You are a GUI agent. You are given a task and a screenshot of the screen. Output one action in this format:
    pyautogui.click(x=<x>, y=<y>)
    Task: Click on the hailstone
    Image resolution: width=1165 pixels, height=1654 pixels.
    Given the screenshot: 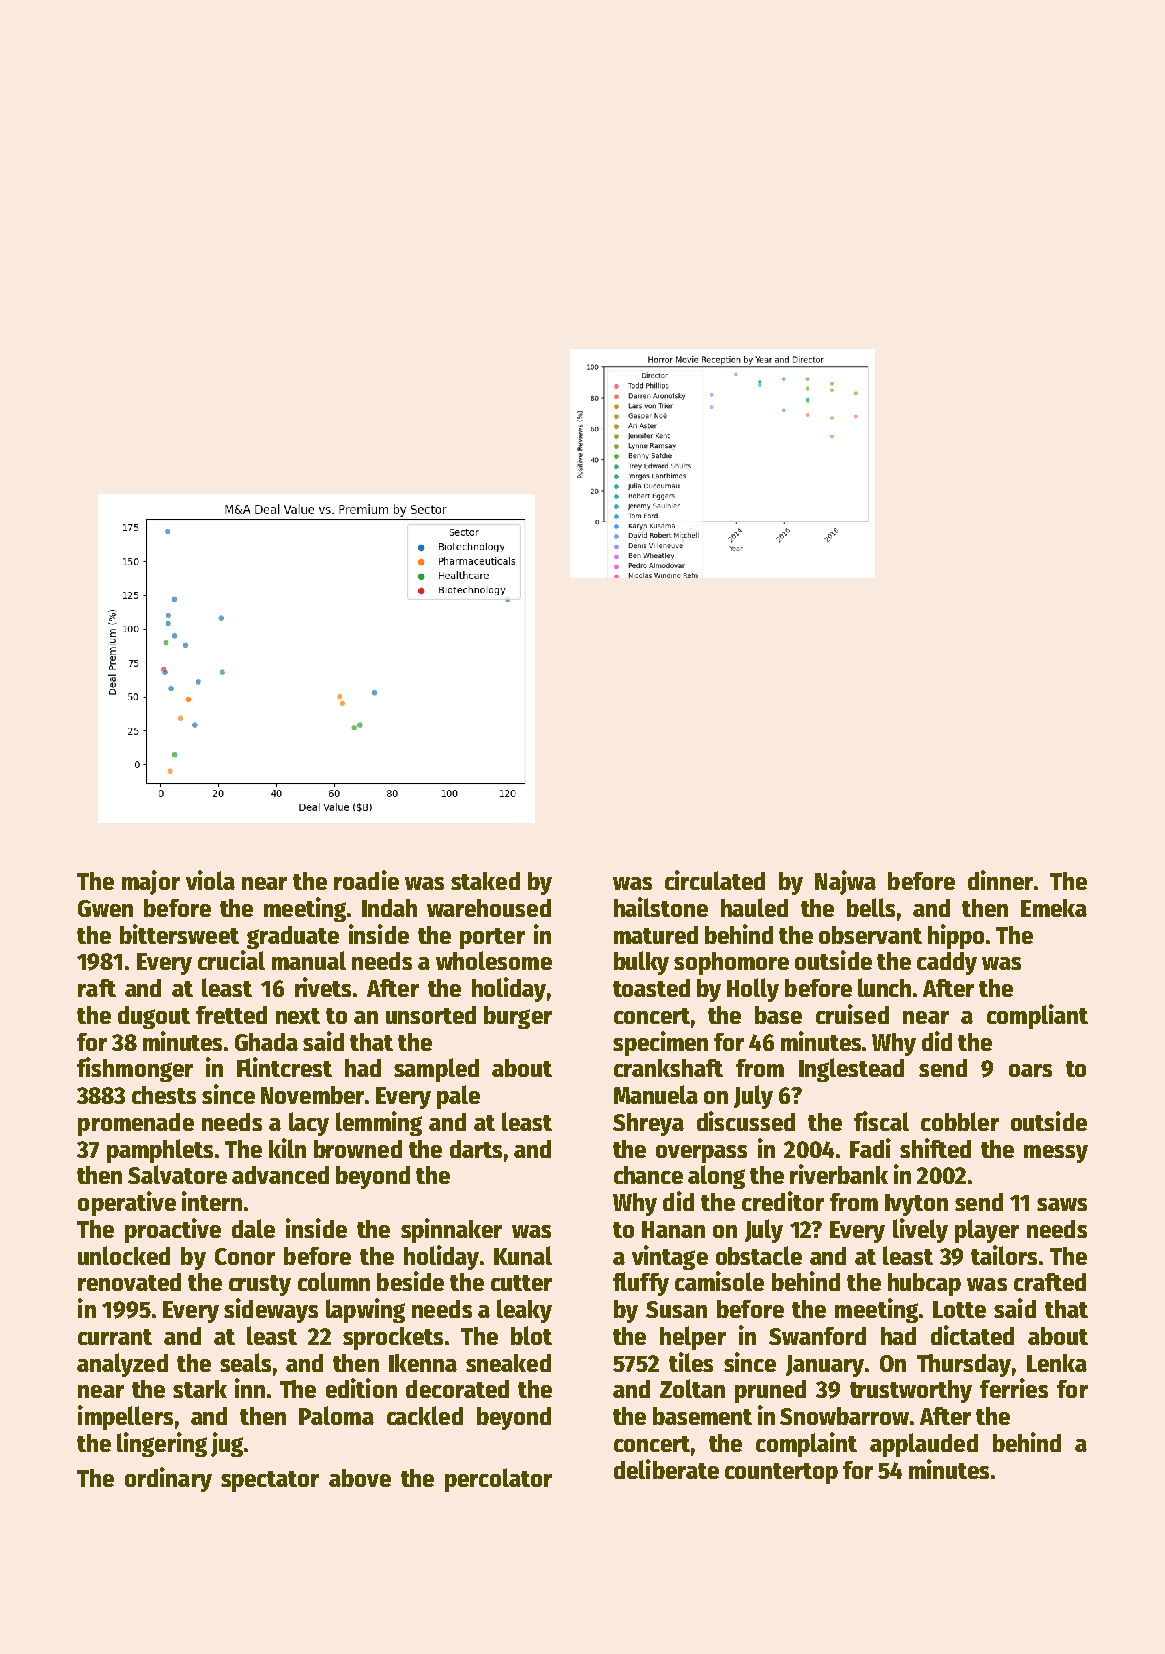 What is the action you would take?
    pyautogui.click(x=661, y=907)
